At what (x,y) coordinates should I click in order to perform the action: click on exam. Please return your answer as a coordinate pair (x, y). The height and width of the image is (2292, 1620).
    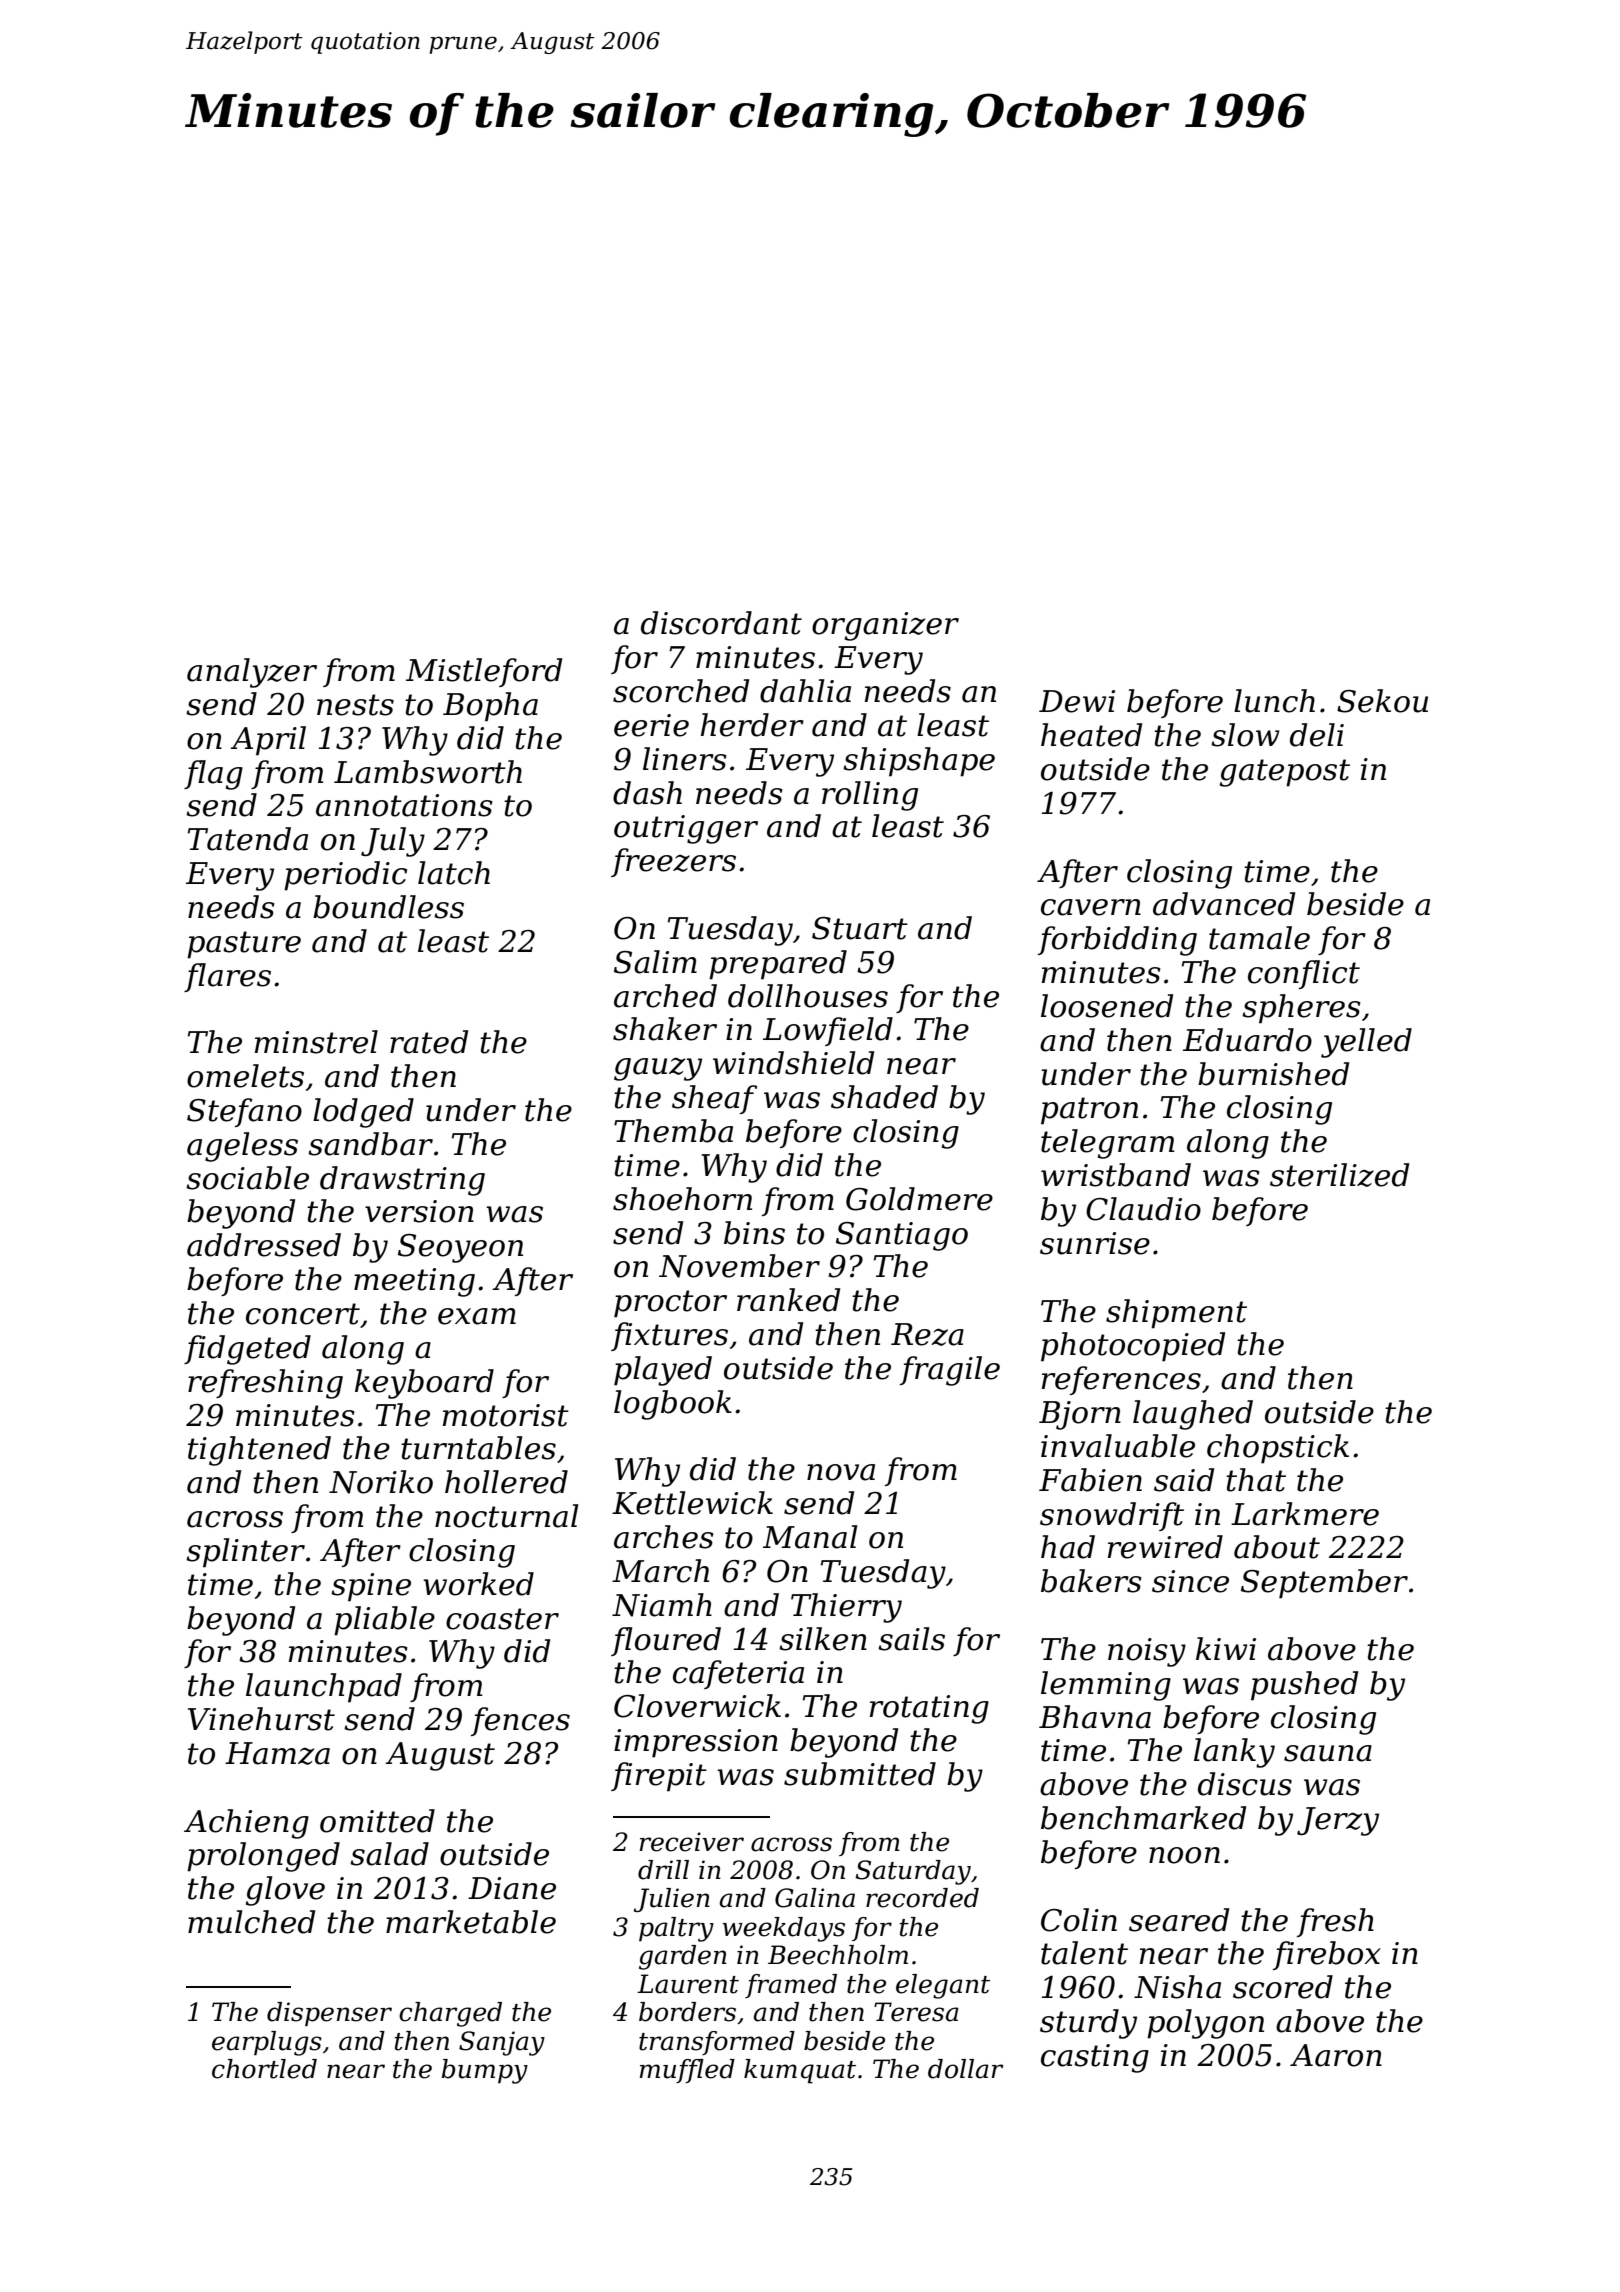
    Looking at the image, I should click on (477, 1316).
